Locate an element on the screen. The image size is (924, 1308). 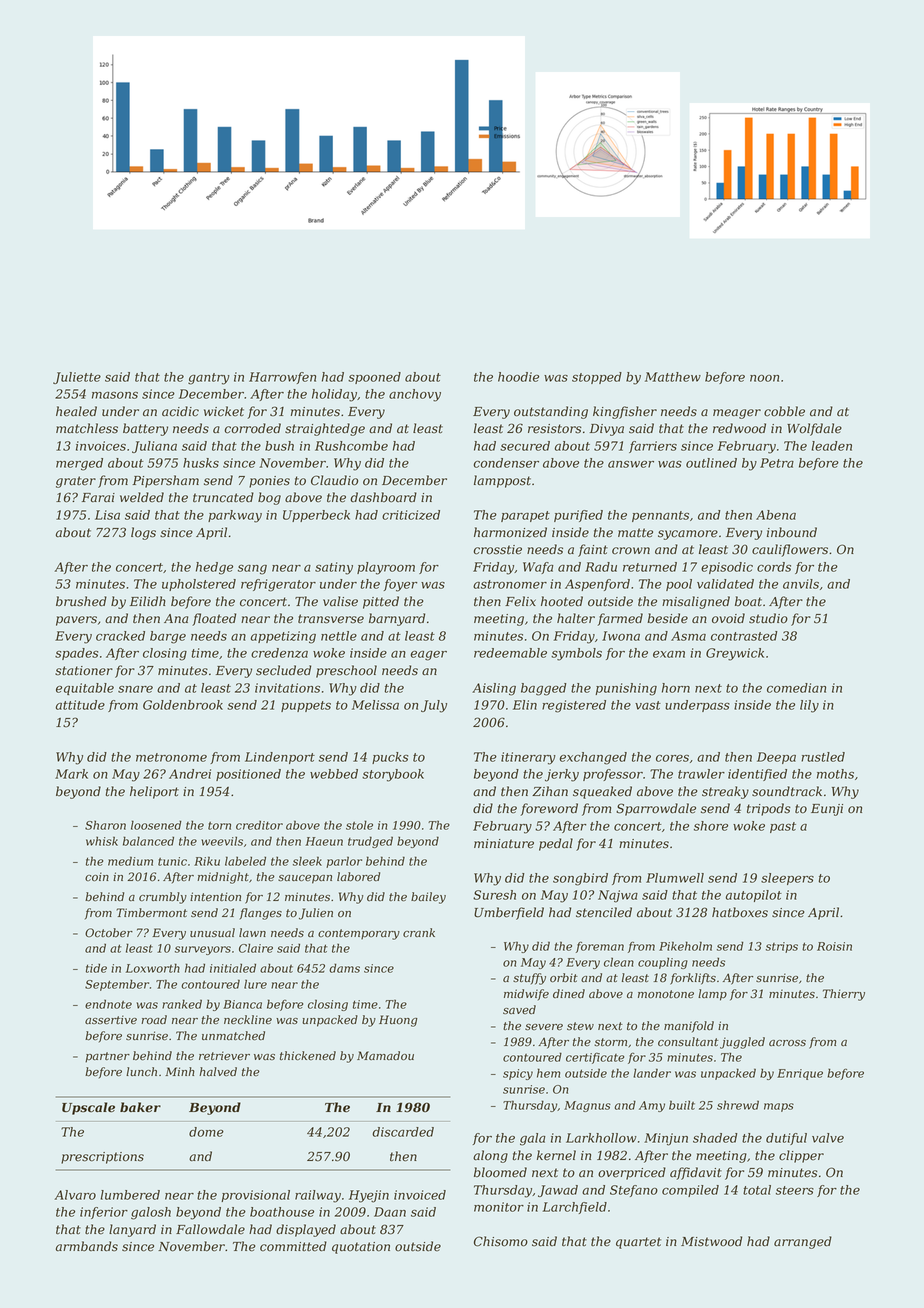
gantry is located at coordinates (209, 379).
